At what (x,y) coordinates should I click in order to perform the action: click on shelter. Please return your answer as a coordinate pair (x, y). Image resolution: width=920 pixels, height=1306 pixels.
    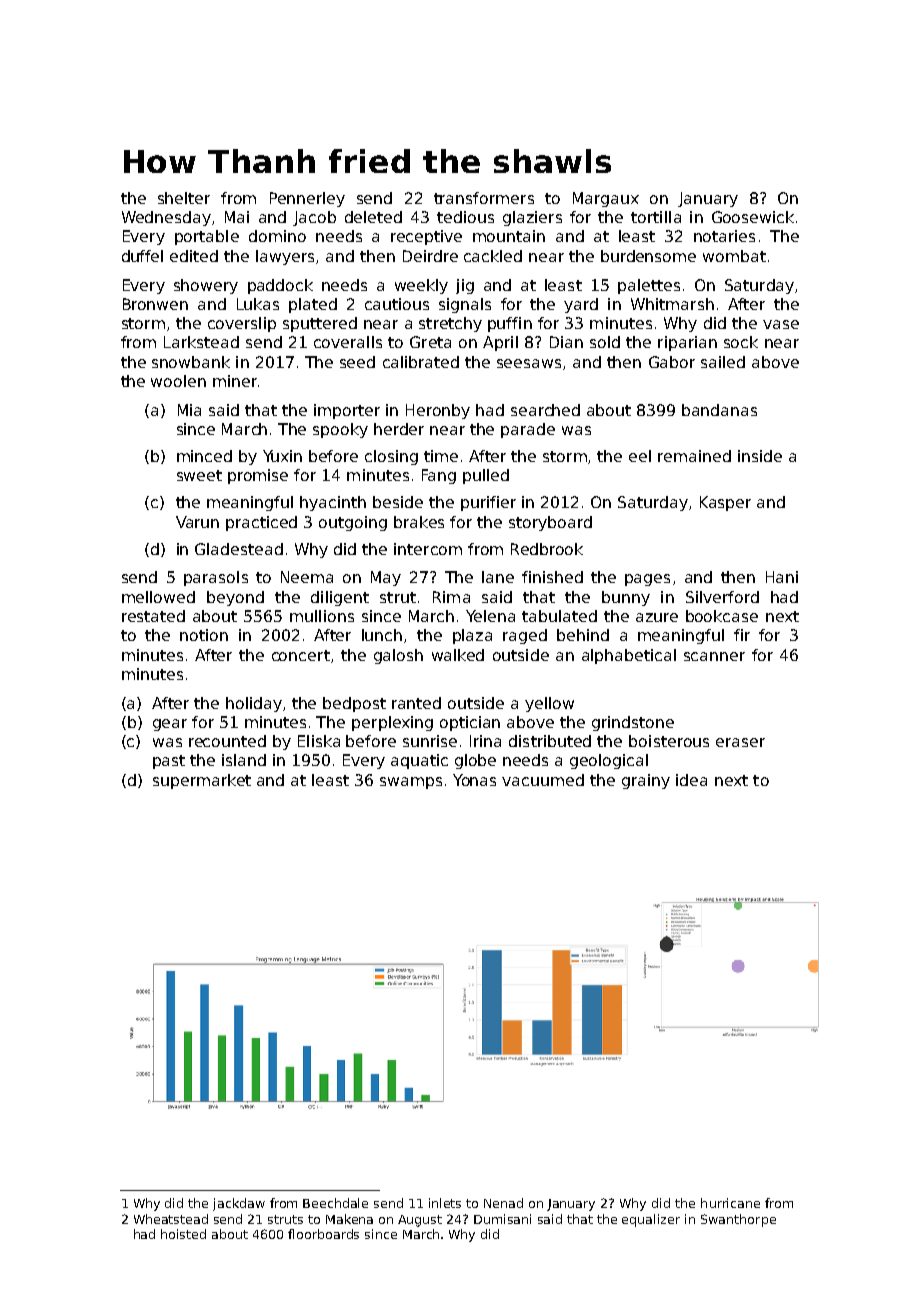
    Looking at the image, I should click on (184, 198).
